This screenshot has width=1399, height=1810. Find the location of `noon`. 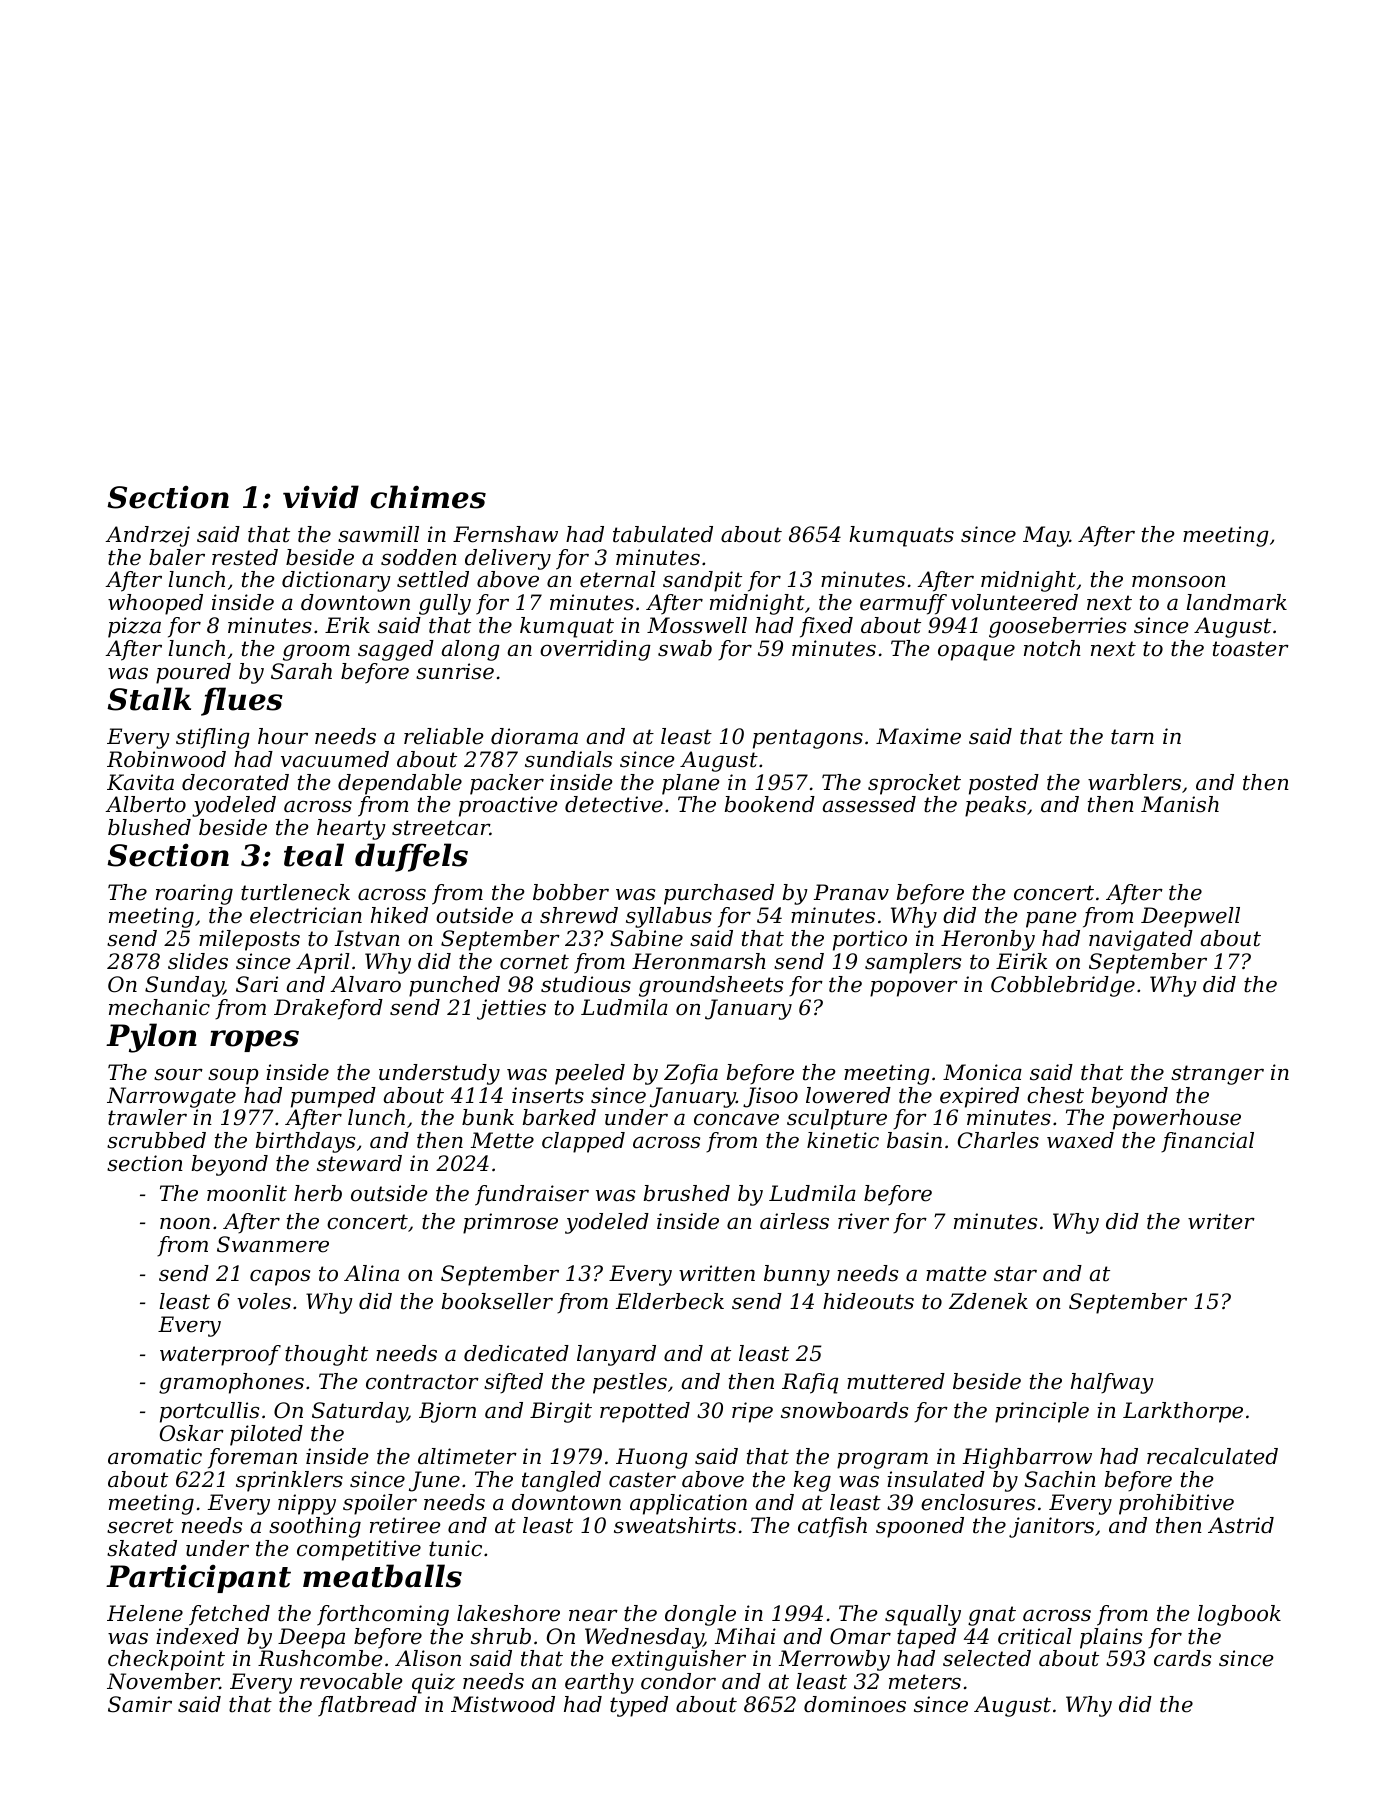

noon is located at coordinates (185, 1223).
